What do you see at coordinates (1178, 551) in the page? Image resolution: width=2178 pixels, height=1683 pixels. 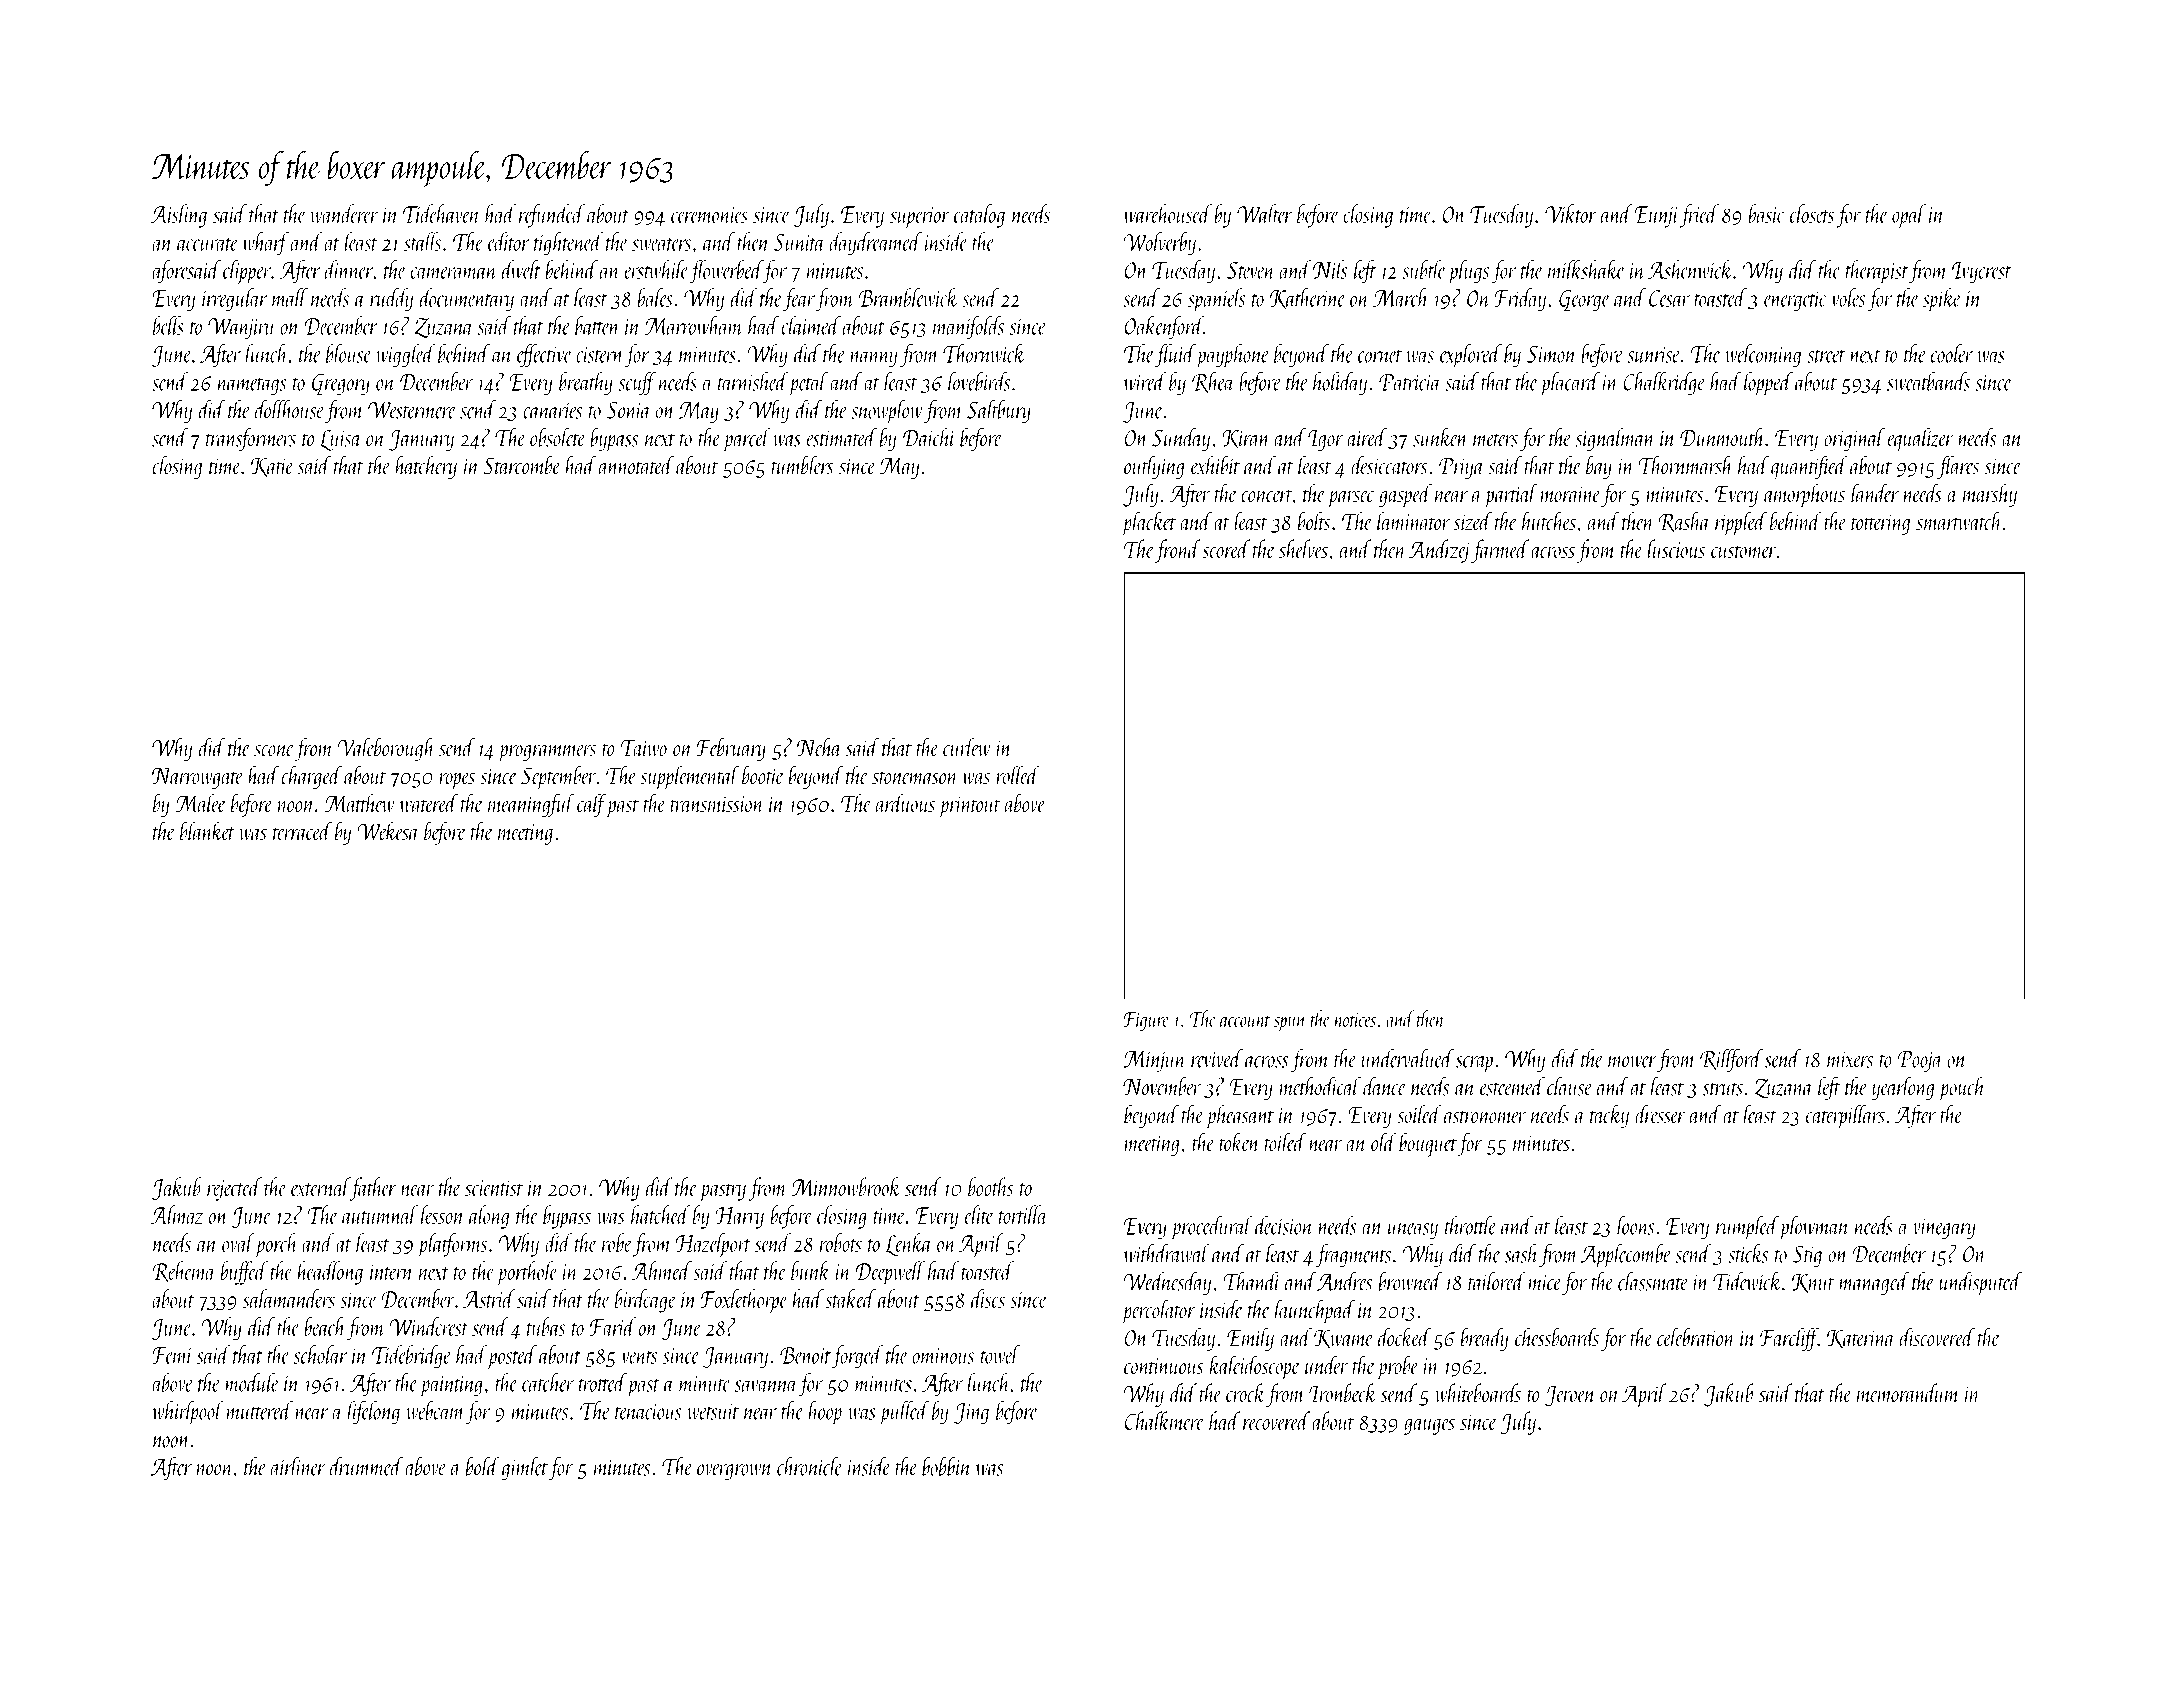 I see `frond` at bounding box center [1178, 551].
